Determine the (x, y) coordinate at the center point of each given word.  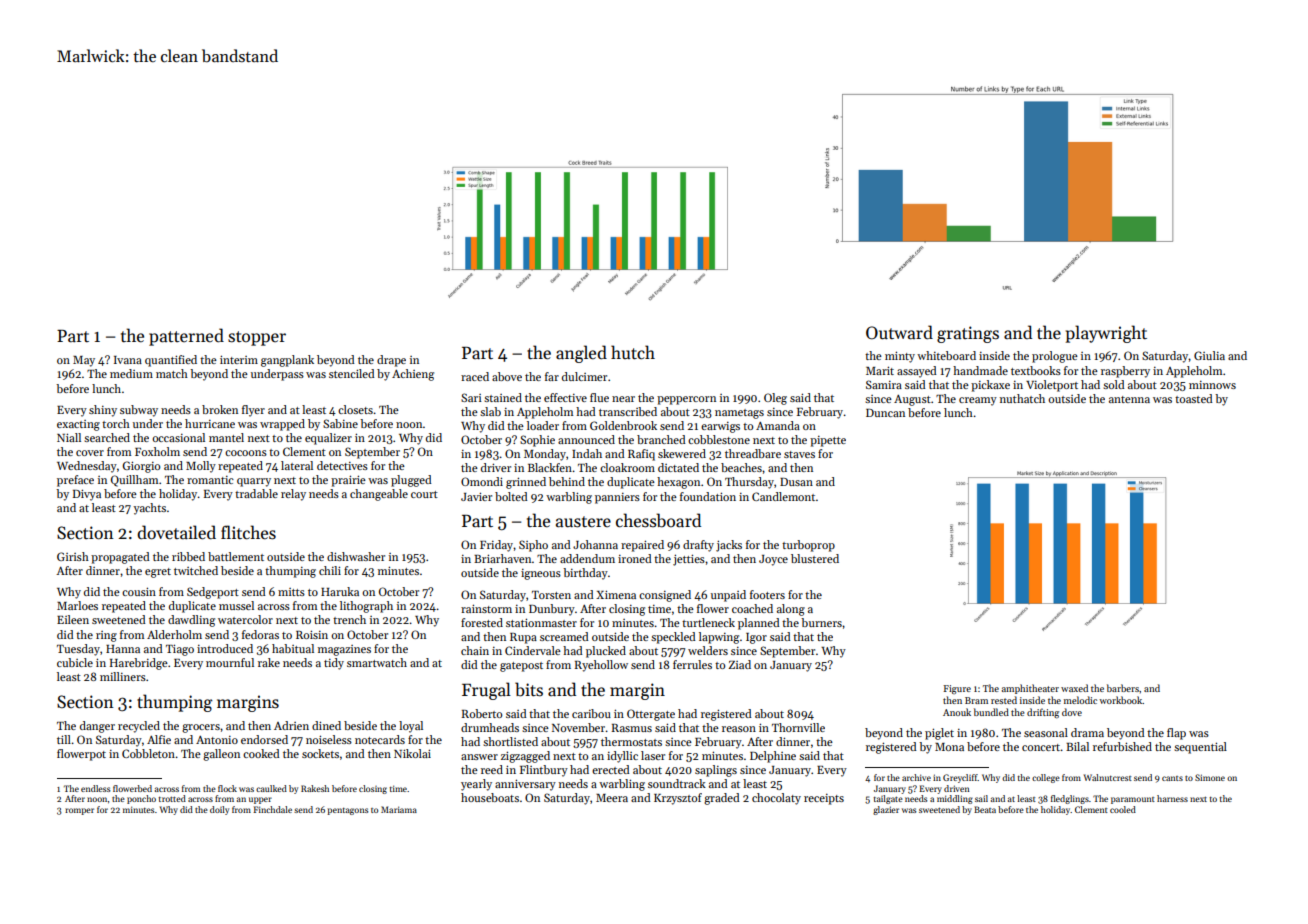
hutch (633, 352)
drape (391, 361)
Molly (201, 467)
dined (326, 725)
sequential (1200, 748)
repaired (642, 546)
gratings (968, 334)
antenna (1129, 399)
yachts (149, 509)
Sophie (537, 441)
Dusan (796, 482)
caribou (591, 713)
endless (95, 788)
